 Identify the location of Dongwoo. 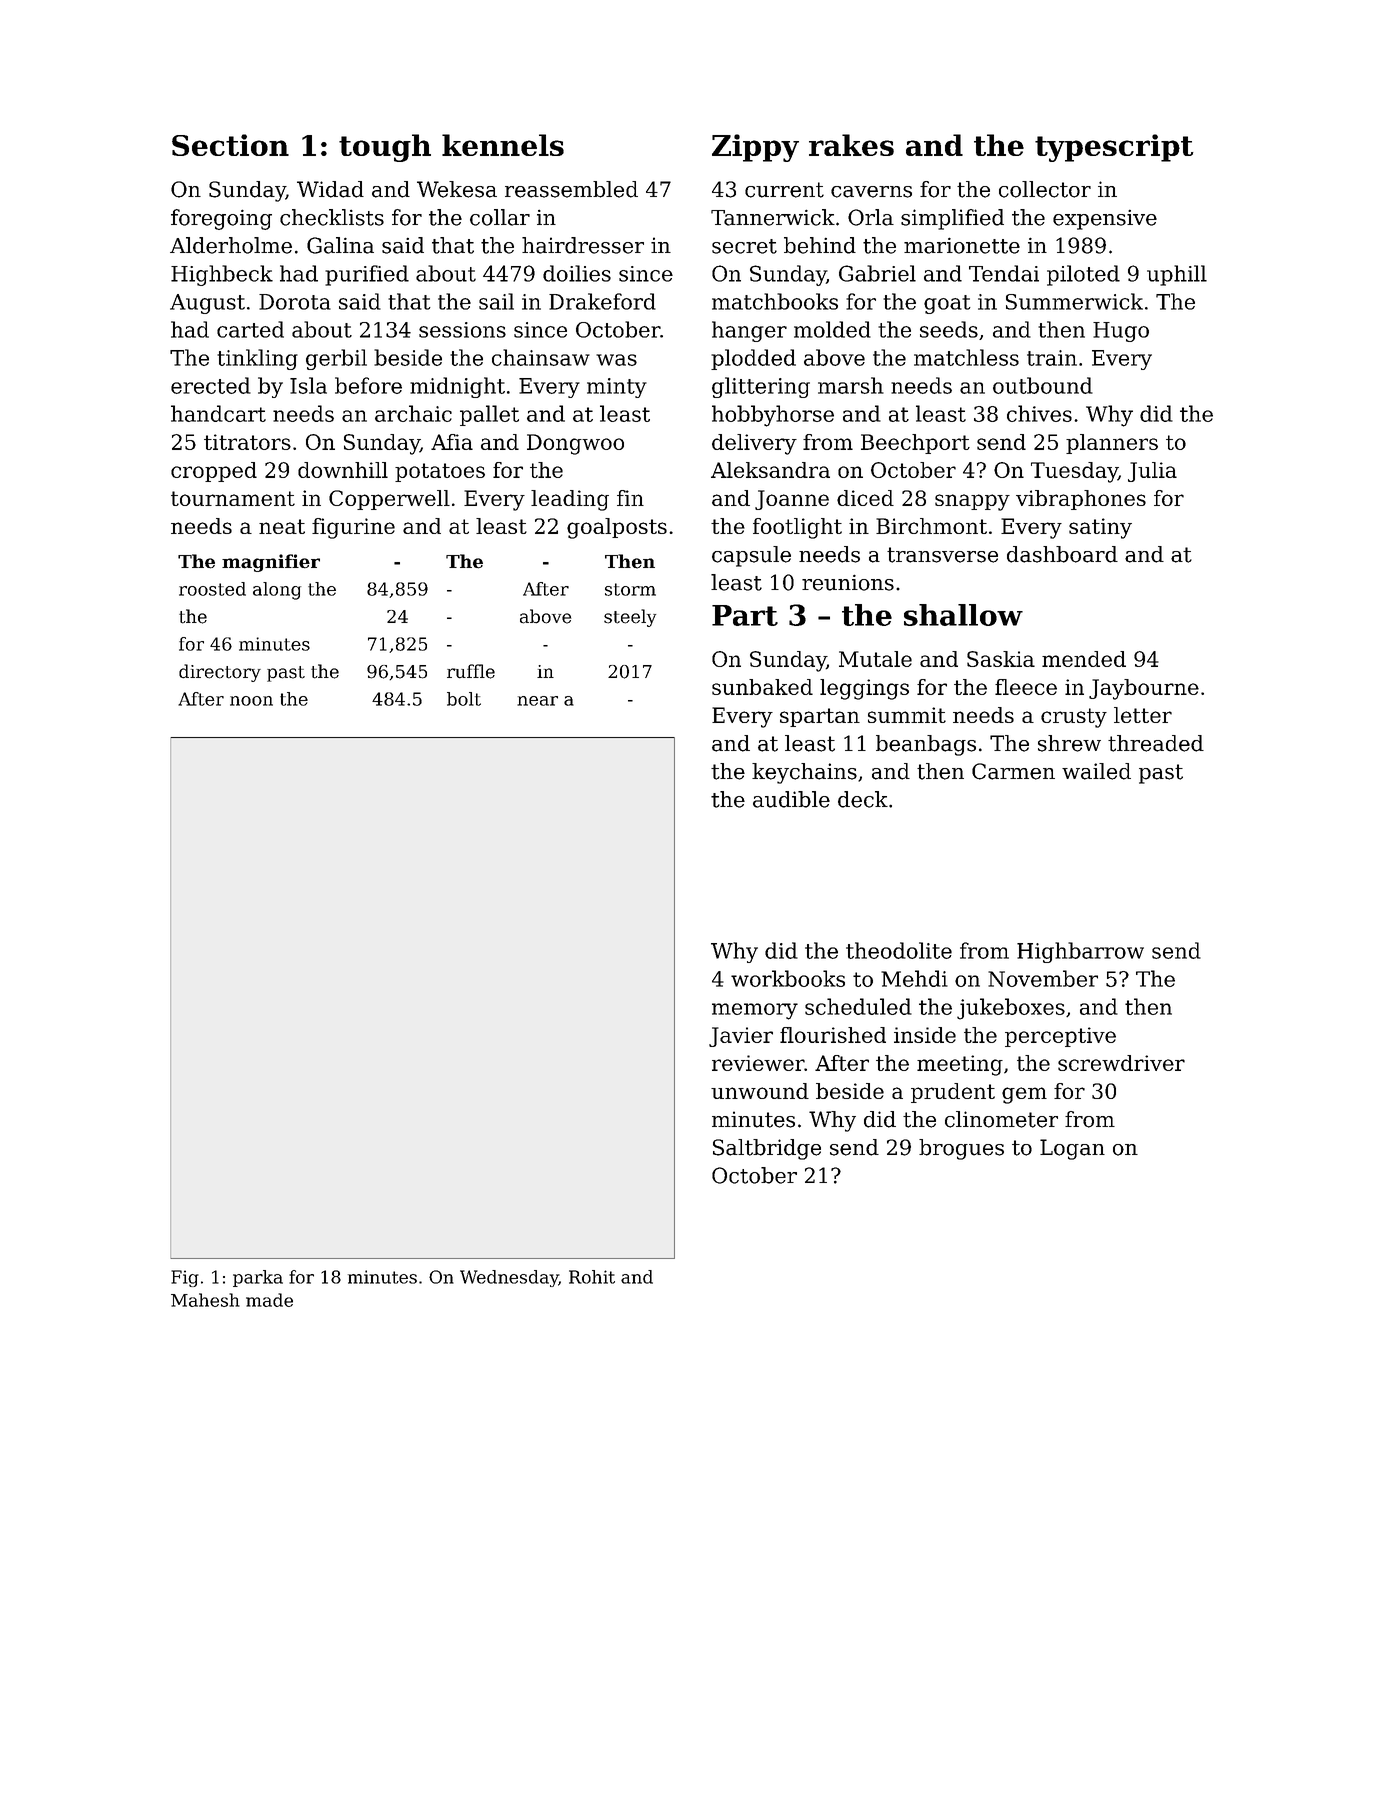
(575, 444).
